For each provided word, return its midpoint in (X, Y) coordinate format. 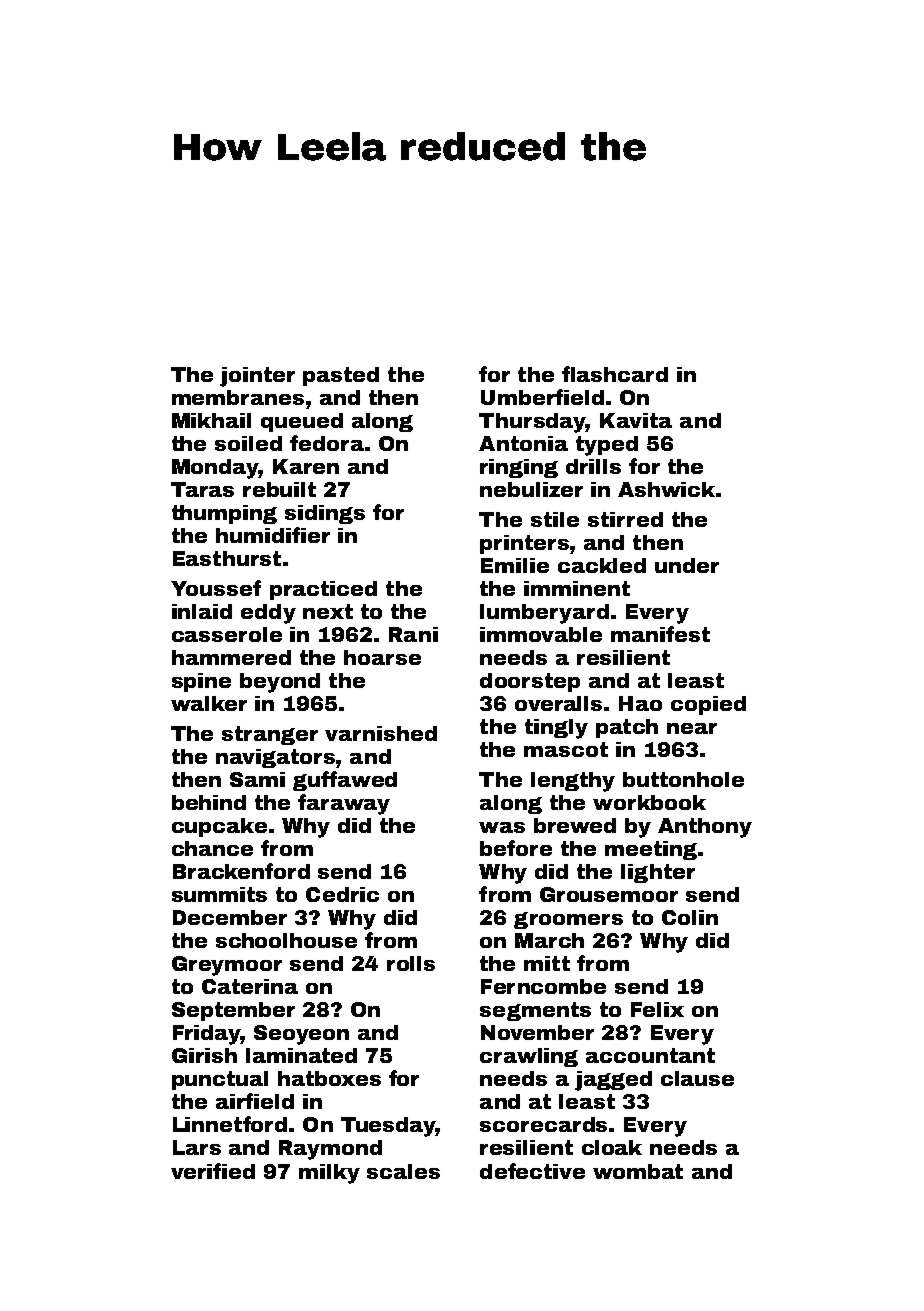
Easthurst (227, 558)
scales (403, 1171)
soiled (248, 443)
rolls (411, 963)
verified (213, 1171)
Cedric (342, 894)
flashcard (615, 374)
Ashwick (666, 489)
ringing (519, 468)
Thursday (532, 423)
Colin (690, 917)
